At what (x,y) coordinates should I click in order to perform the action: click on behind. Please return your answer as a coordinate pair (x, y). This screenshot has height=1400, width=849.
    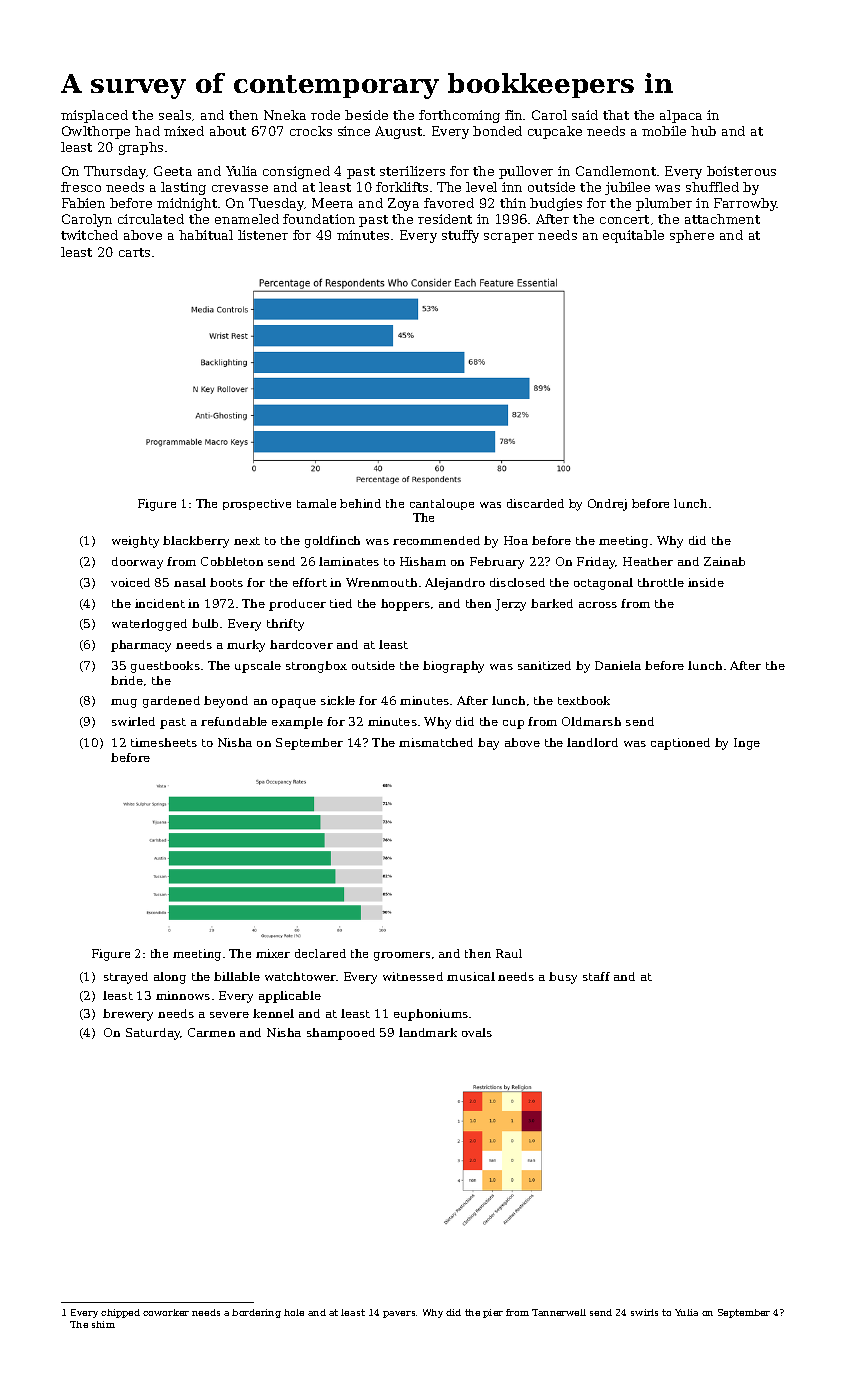
    Looking at the image, I should click on (360, 503).
